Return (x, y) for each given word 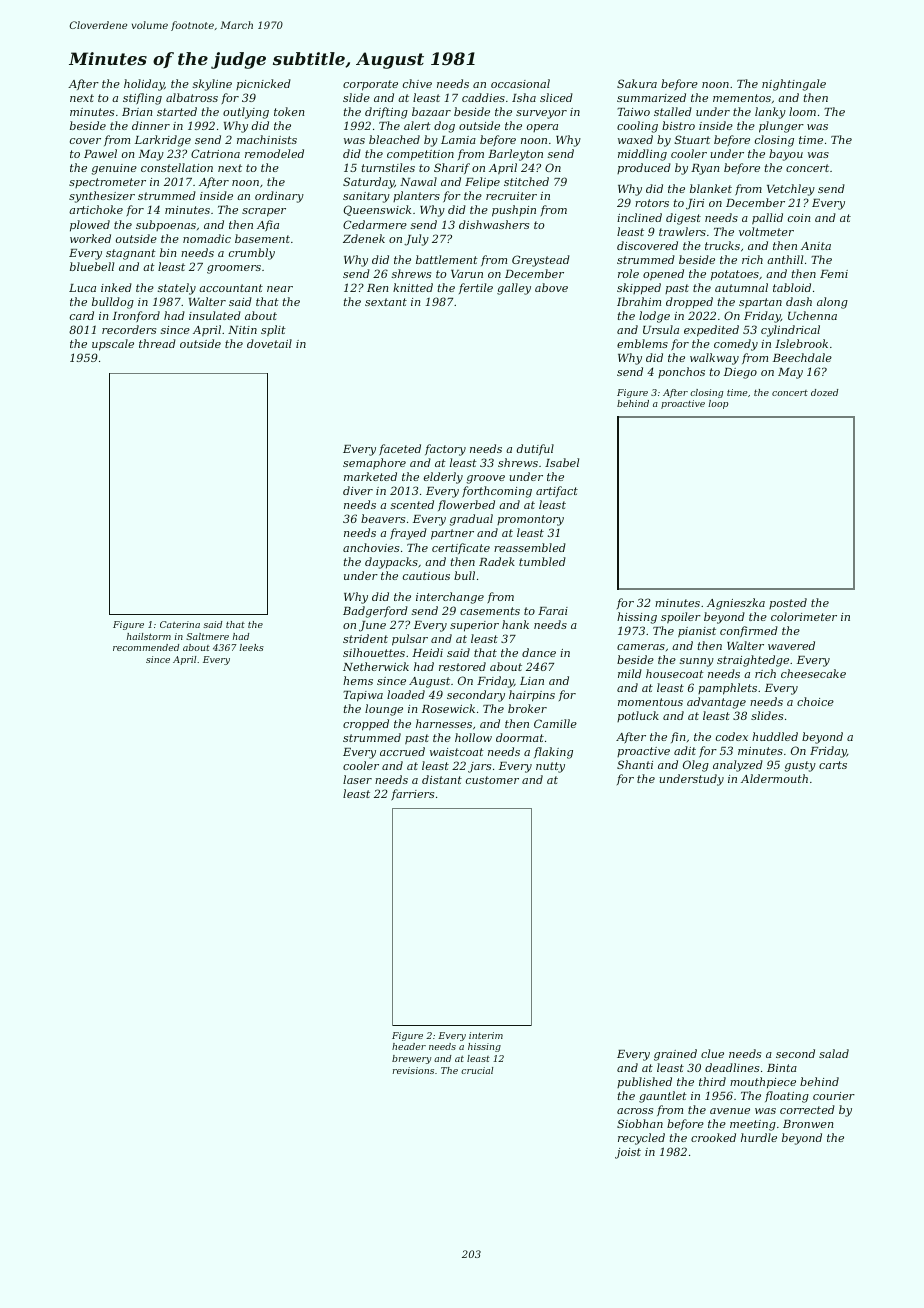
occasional (520, 83)
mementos (742, 98)
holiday (144, 85)
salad (834, 1053)
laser (357, 779)
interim (486, 1035)
